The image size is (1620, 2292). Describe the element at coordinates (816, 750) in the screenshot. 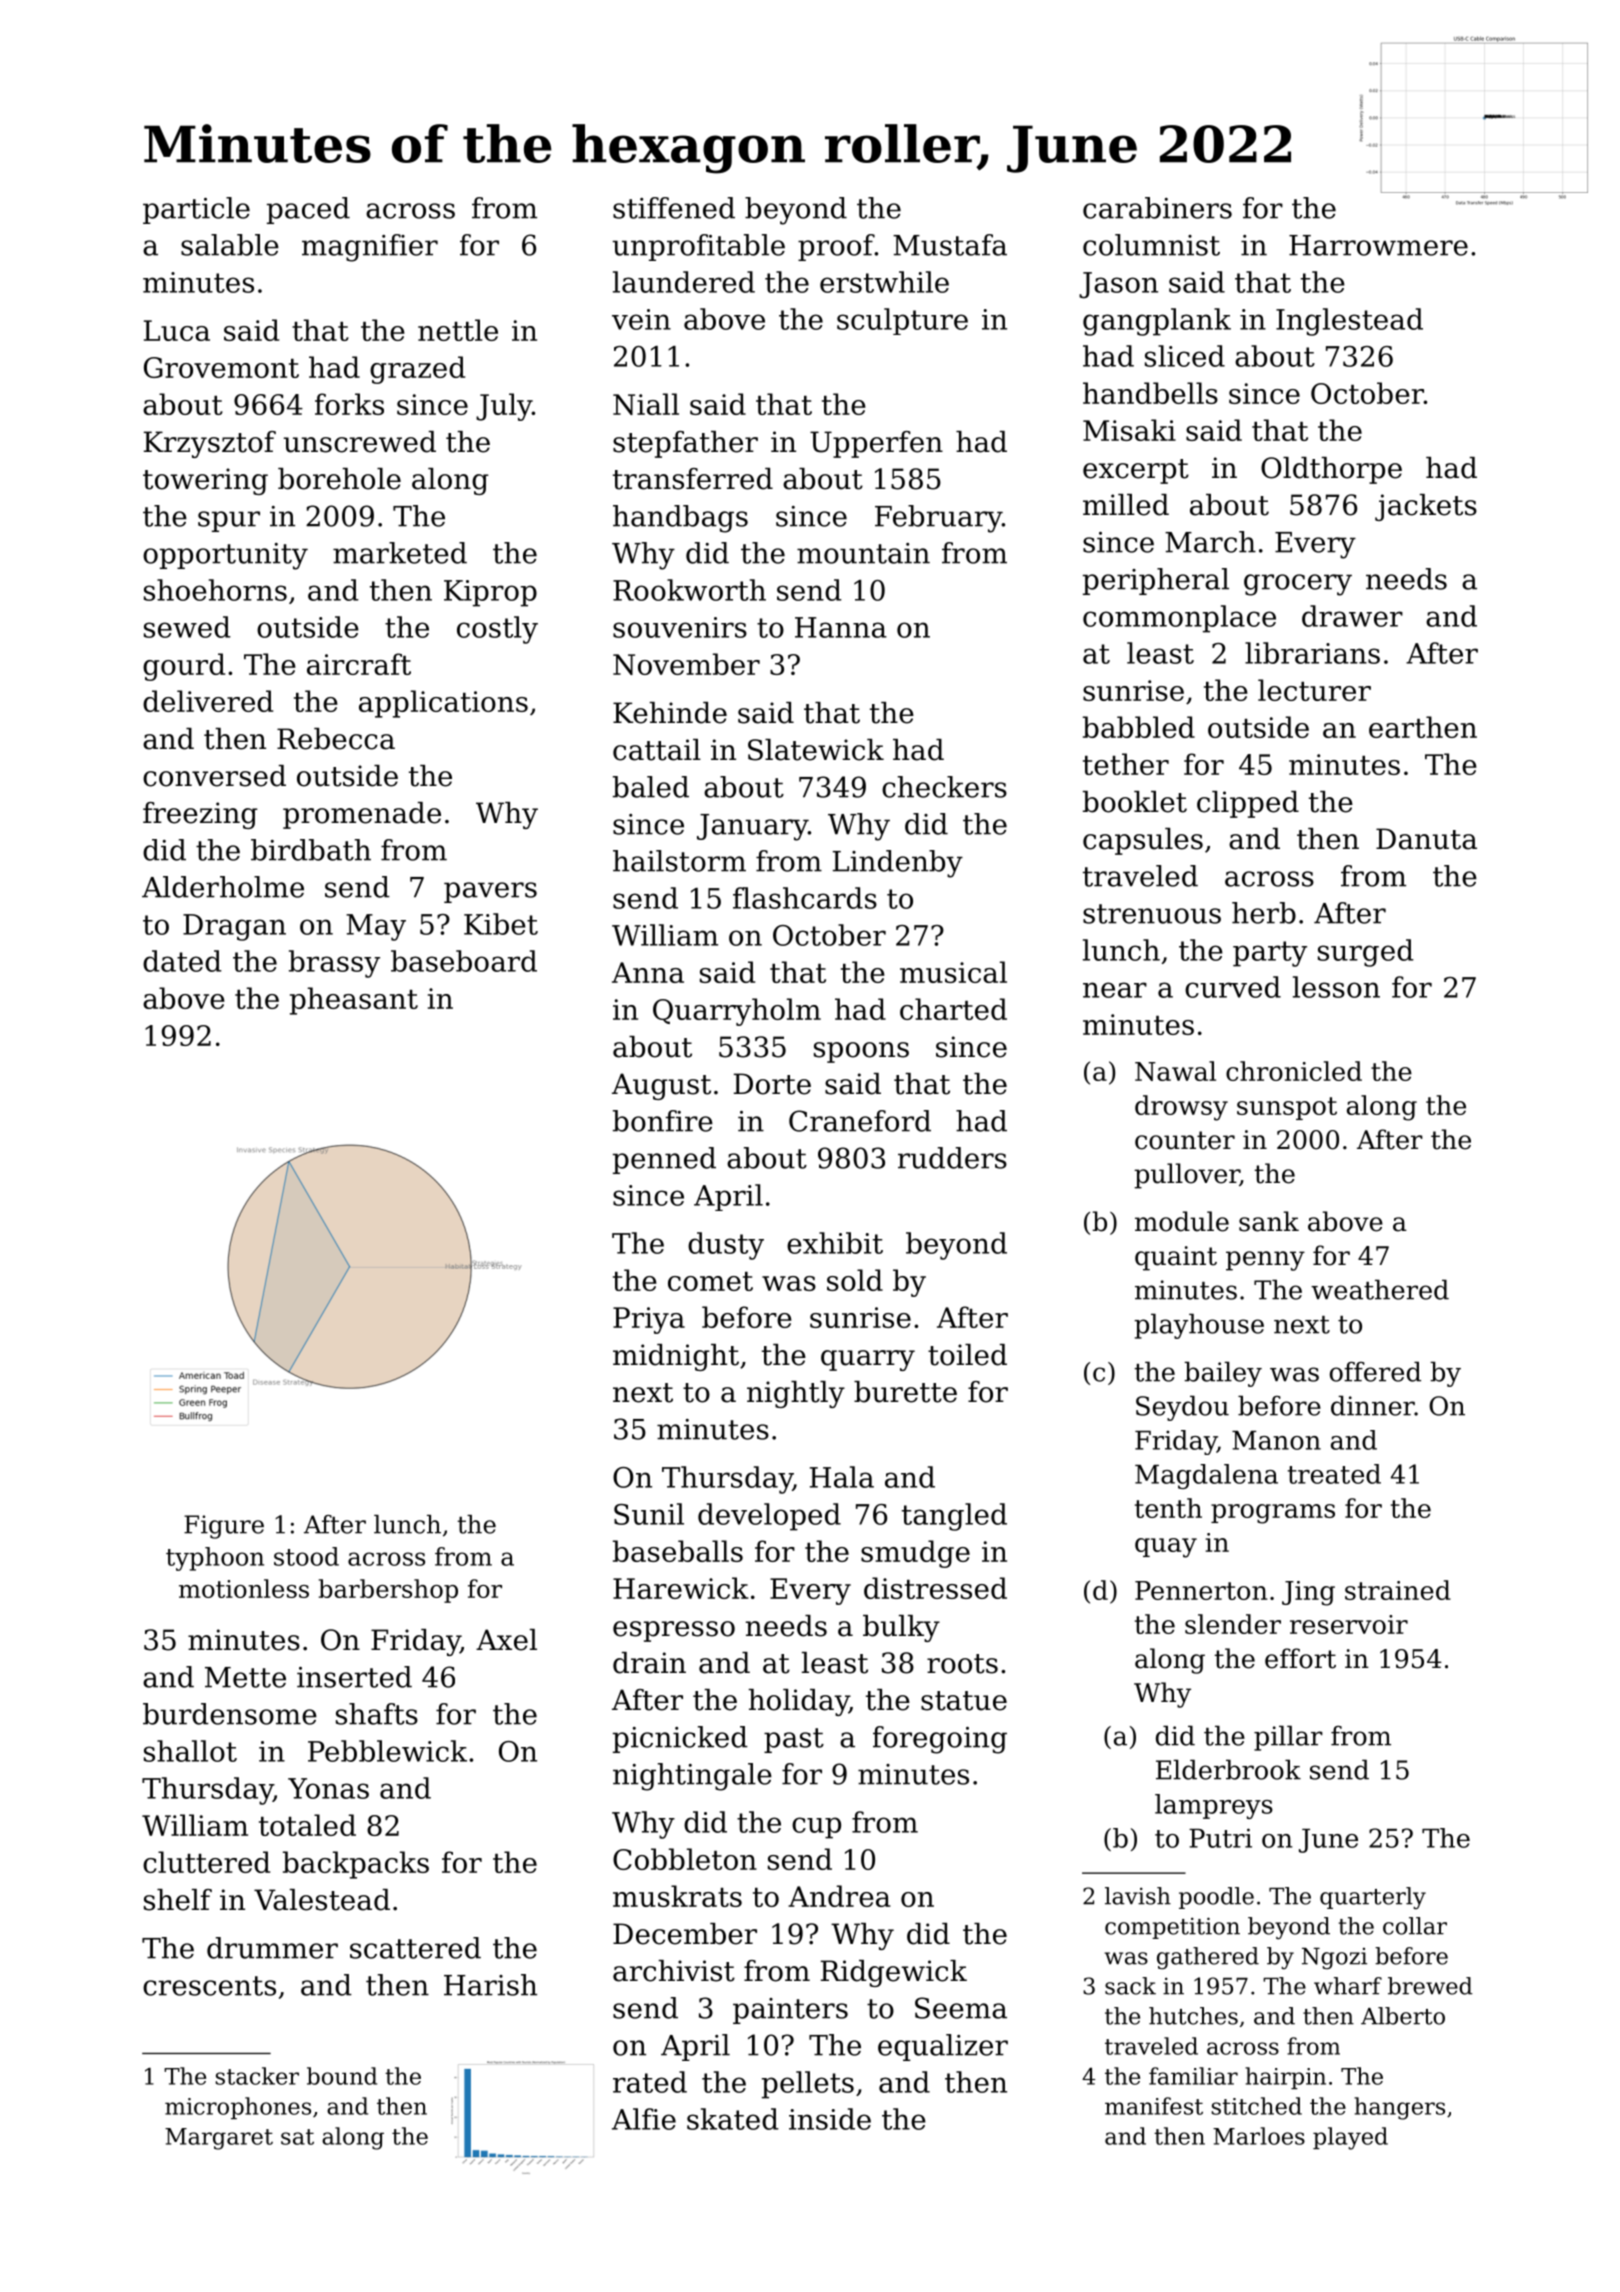

I see `Slatewick` at that location.
